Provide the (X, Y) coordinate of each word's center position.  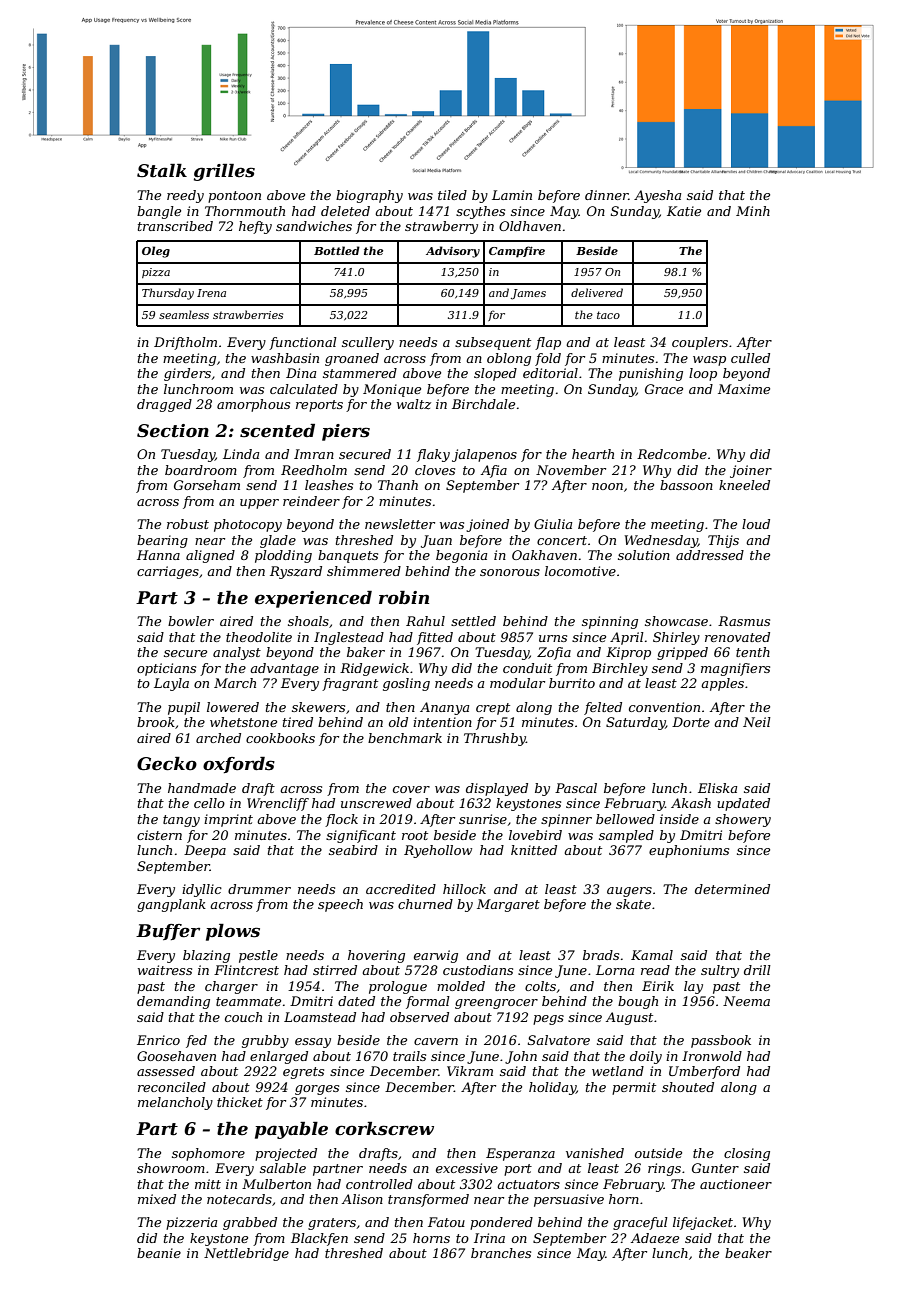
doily (646, 1057)
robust (188, 524)
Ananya (444, 708)
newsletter (400, 524)
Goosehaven (176, 1056)
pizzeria (191, 1223)
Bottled (337, 250)
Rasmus (744, 621)
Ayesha (657, 196)
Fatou (446, 1222)
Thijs (723, 541)
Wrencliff (278, 804)
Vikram (470, 1071)
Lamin (512, 195)
